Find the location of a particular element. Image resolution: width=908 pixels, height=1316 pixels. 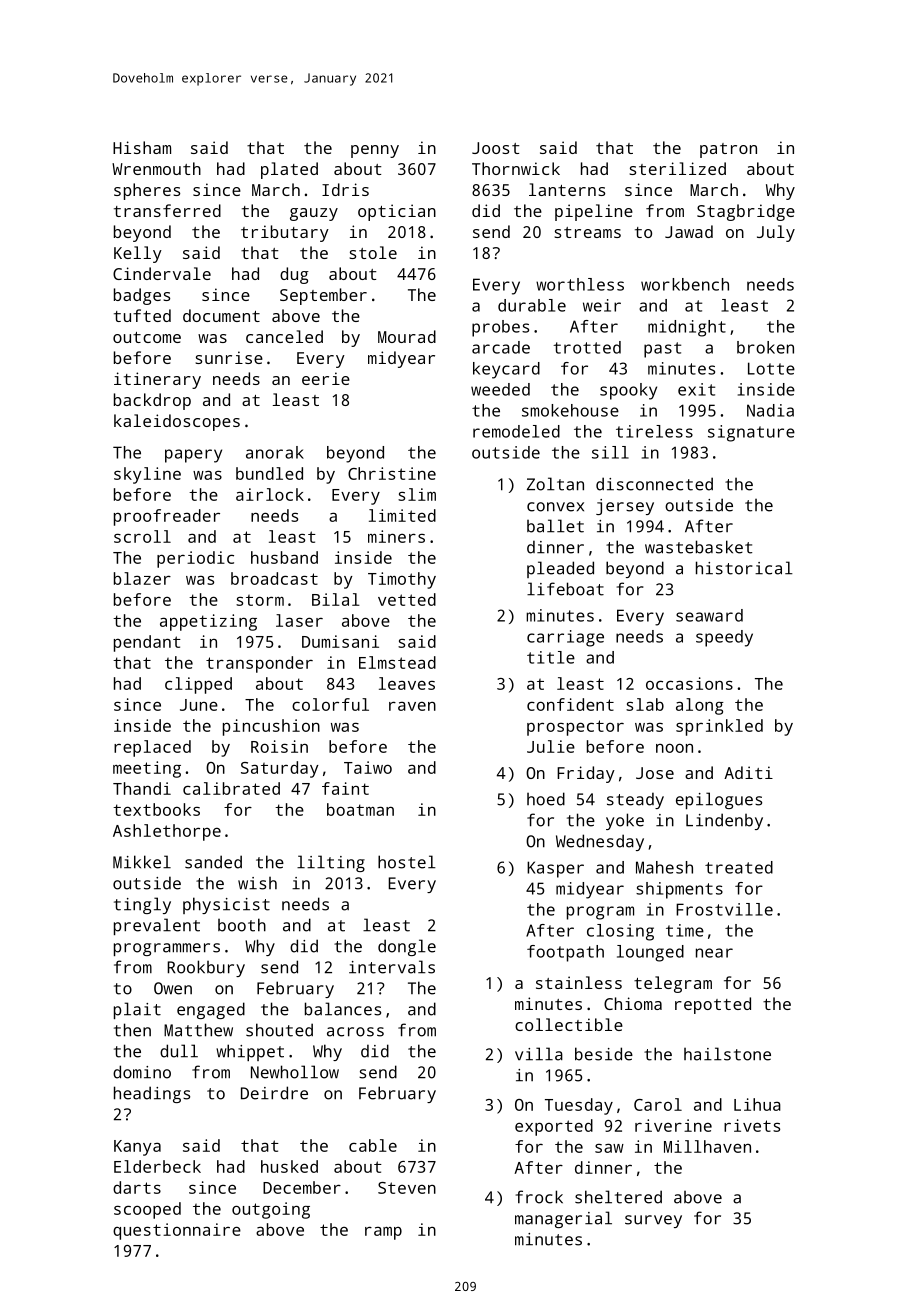

transferred is located at coordinates (167, 210).
